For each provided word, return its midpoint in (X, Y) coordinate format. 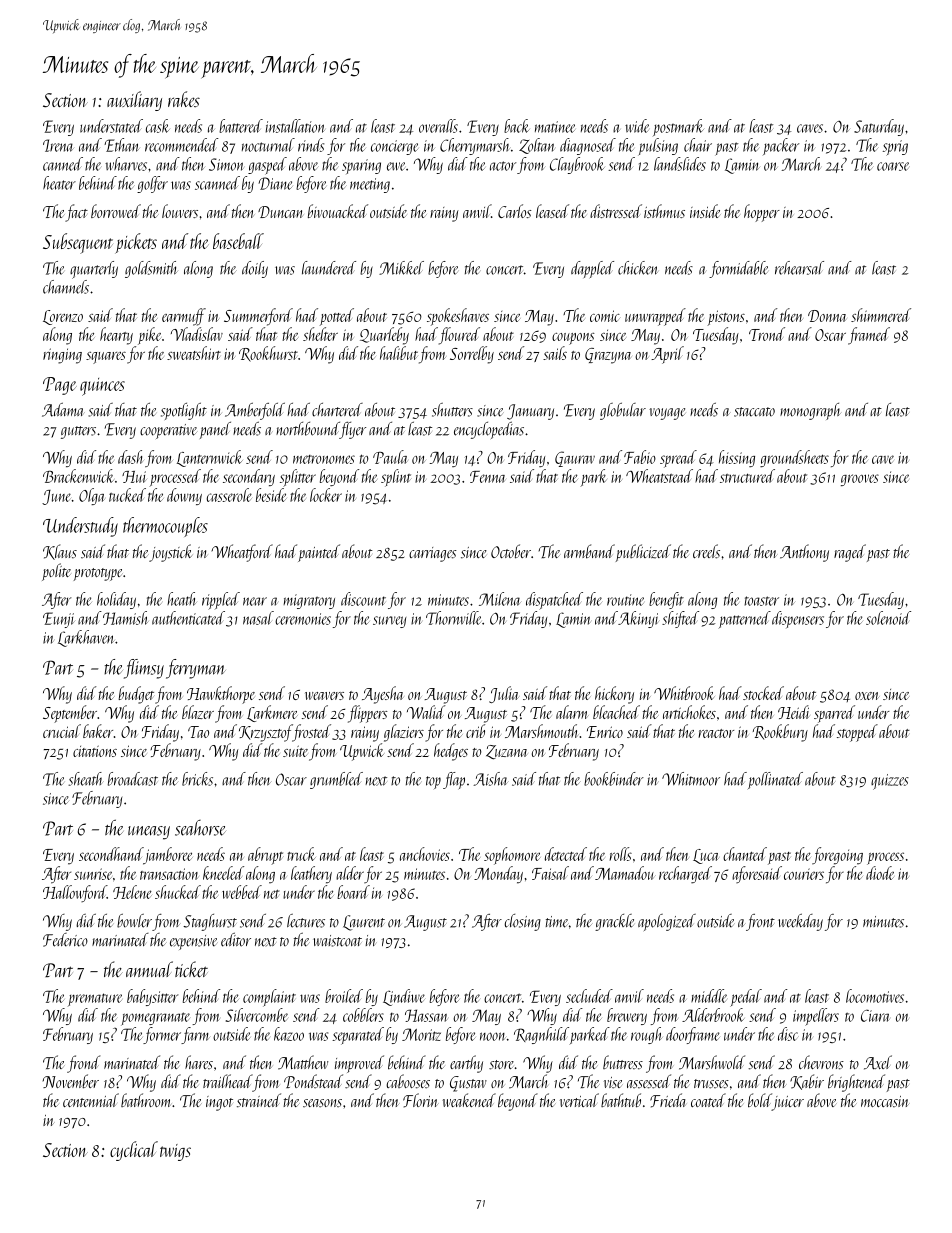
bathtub (621, 1100)
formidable (738, 269)
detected (566, 854)
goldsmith (151, 269)
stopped (857, 733)
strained (259, 1100)
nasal (258, 618)
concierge (394, 147)
